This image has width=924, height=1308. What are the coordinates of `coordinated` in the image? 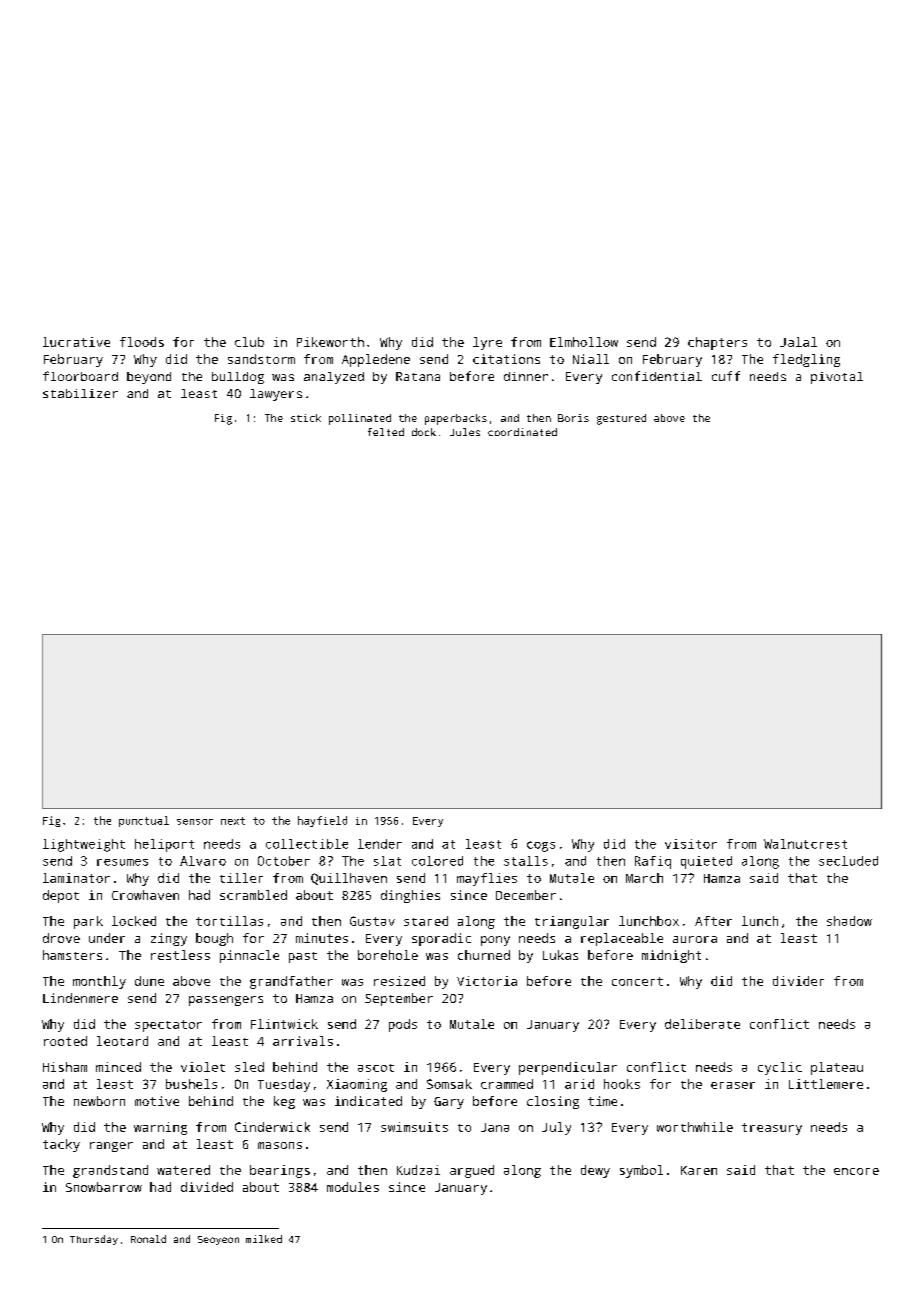 It's located at (522, 432).
